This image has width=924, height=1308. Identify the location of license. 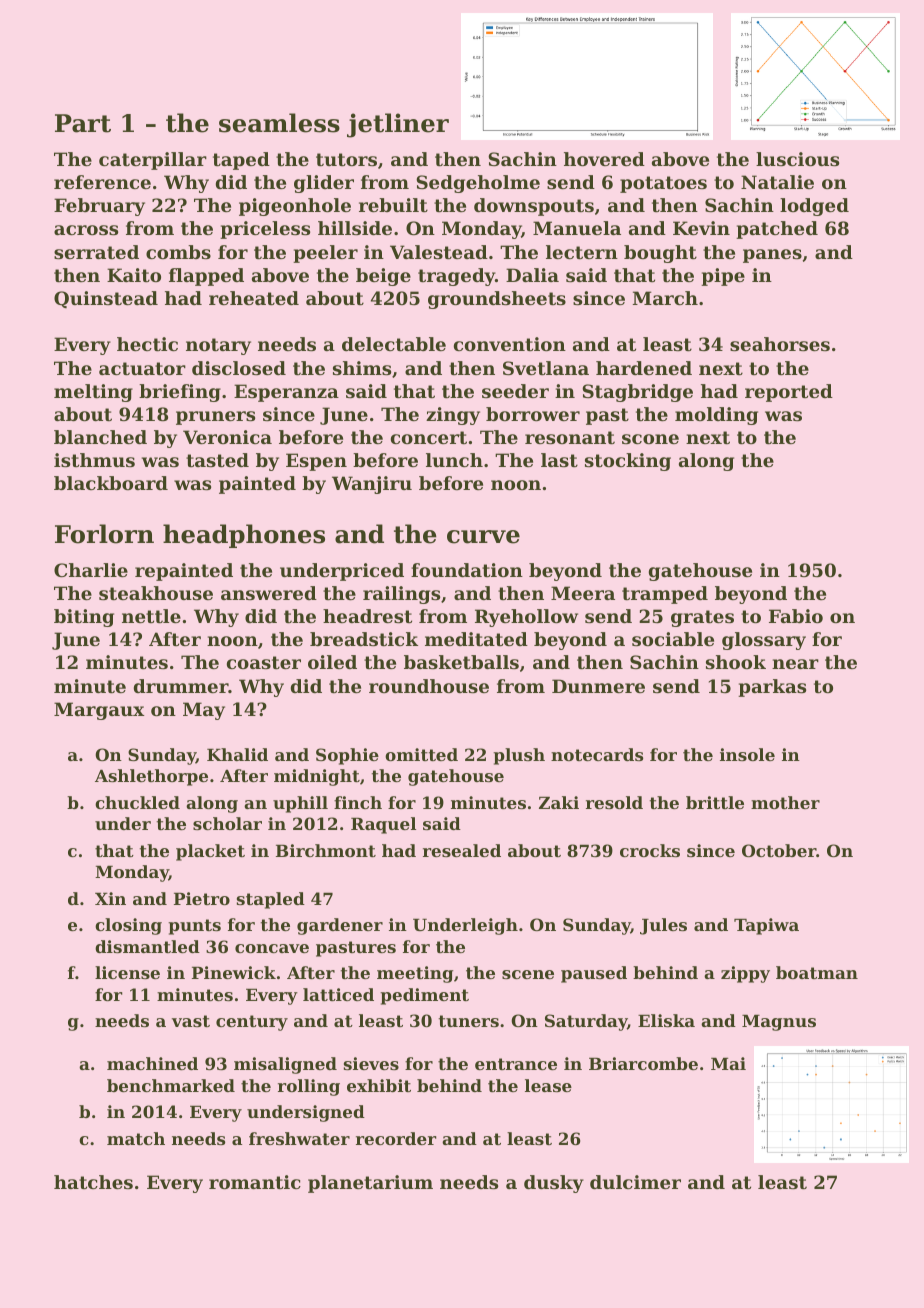
(127, 972).
